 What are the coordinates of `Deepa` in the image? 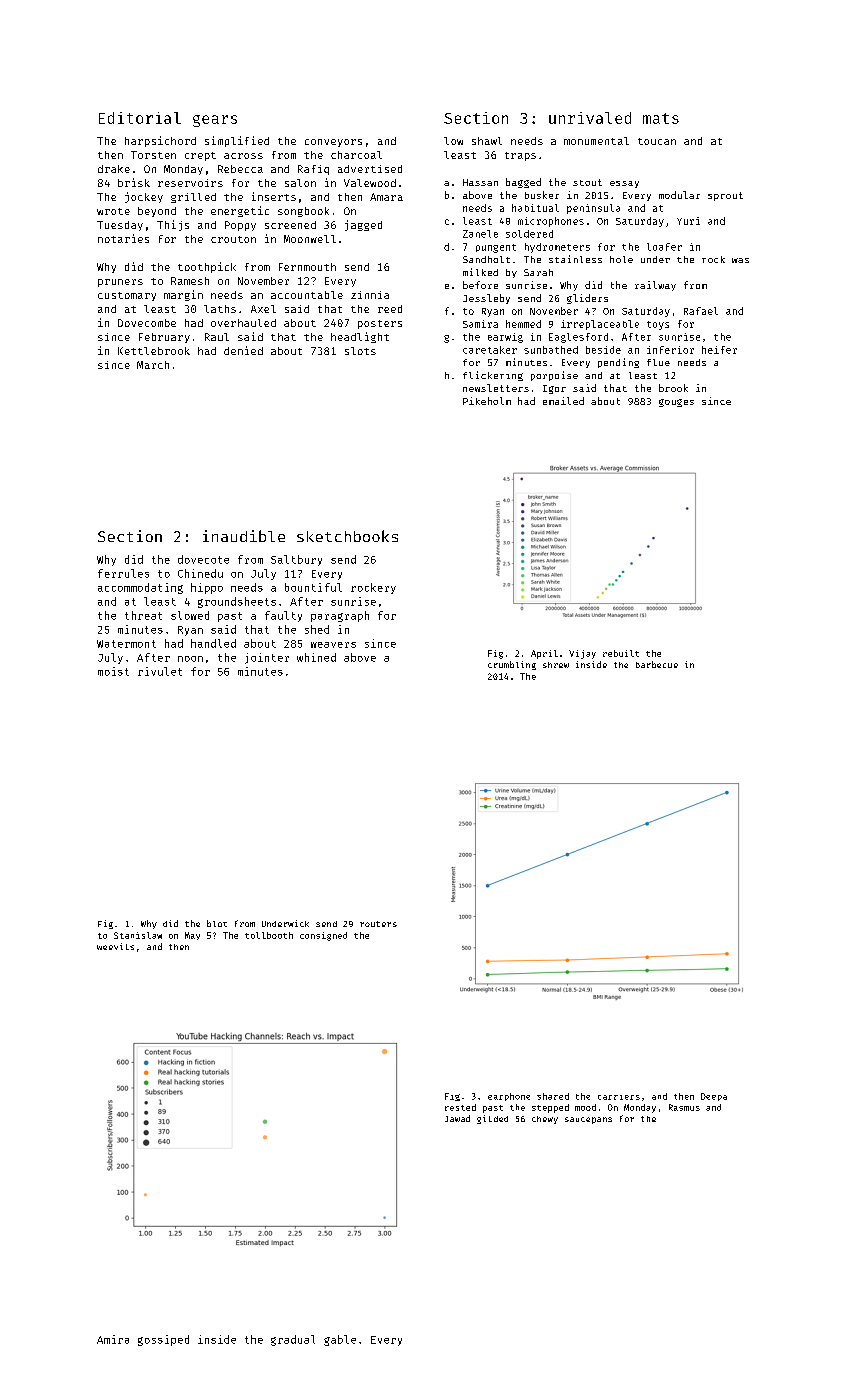 It's located at (714, 1097).
